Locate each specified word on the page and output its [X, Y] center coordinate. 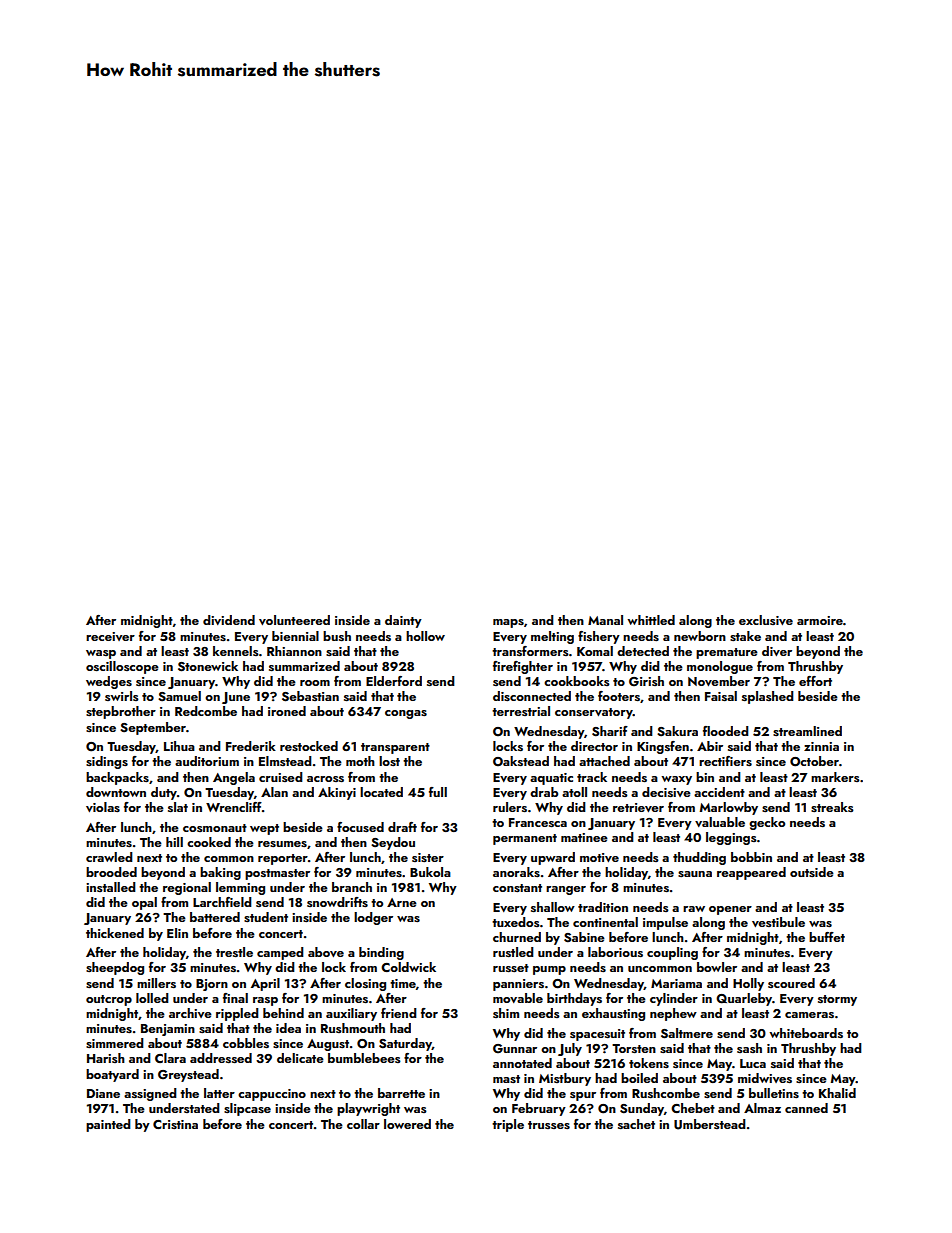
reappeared [751, 873]
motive [599, 857]
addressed [221, 1058]
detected [643, 651]
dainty [403, 621]
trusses [549, 1125]
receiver [110, 636]
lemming [240, 888]
